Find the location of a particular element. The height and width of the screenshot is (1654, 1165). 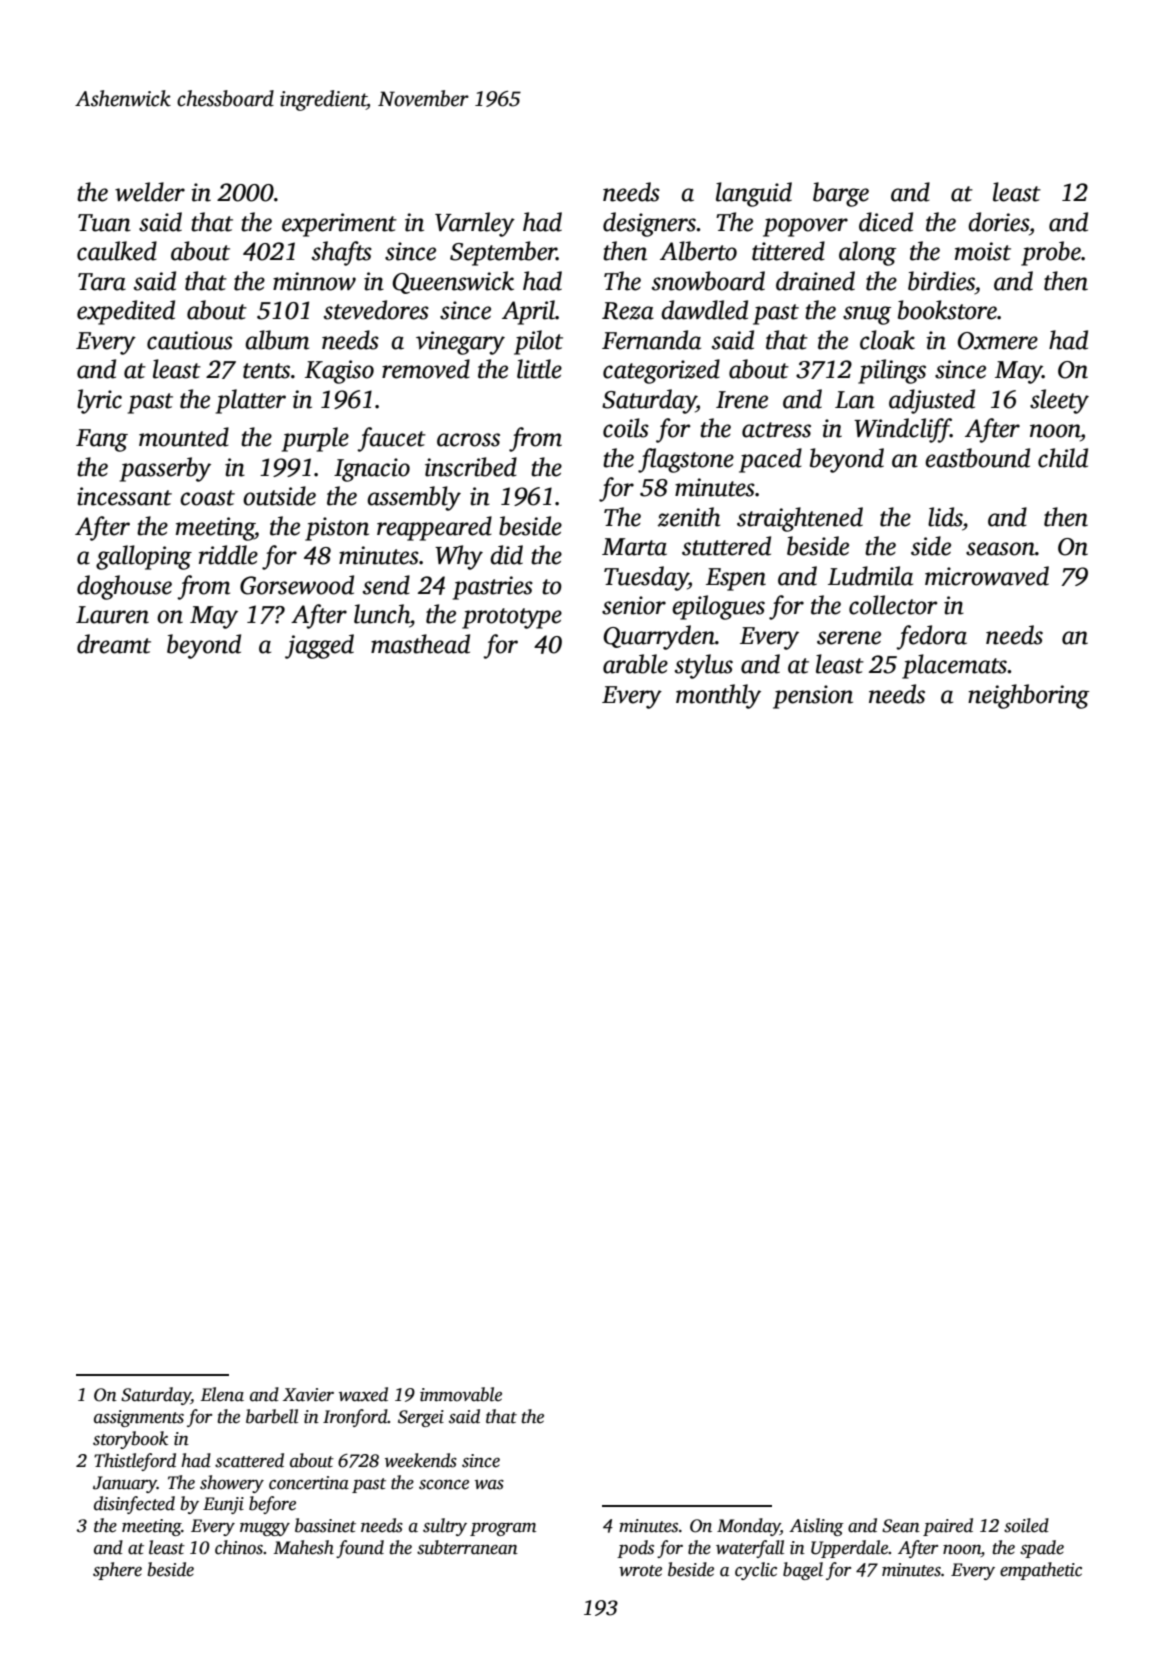

piston is located at coordinates (337, 529).
